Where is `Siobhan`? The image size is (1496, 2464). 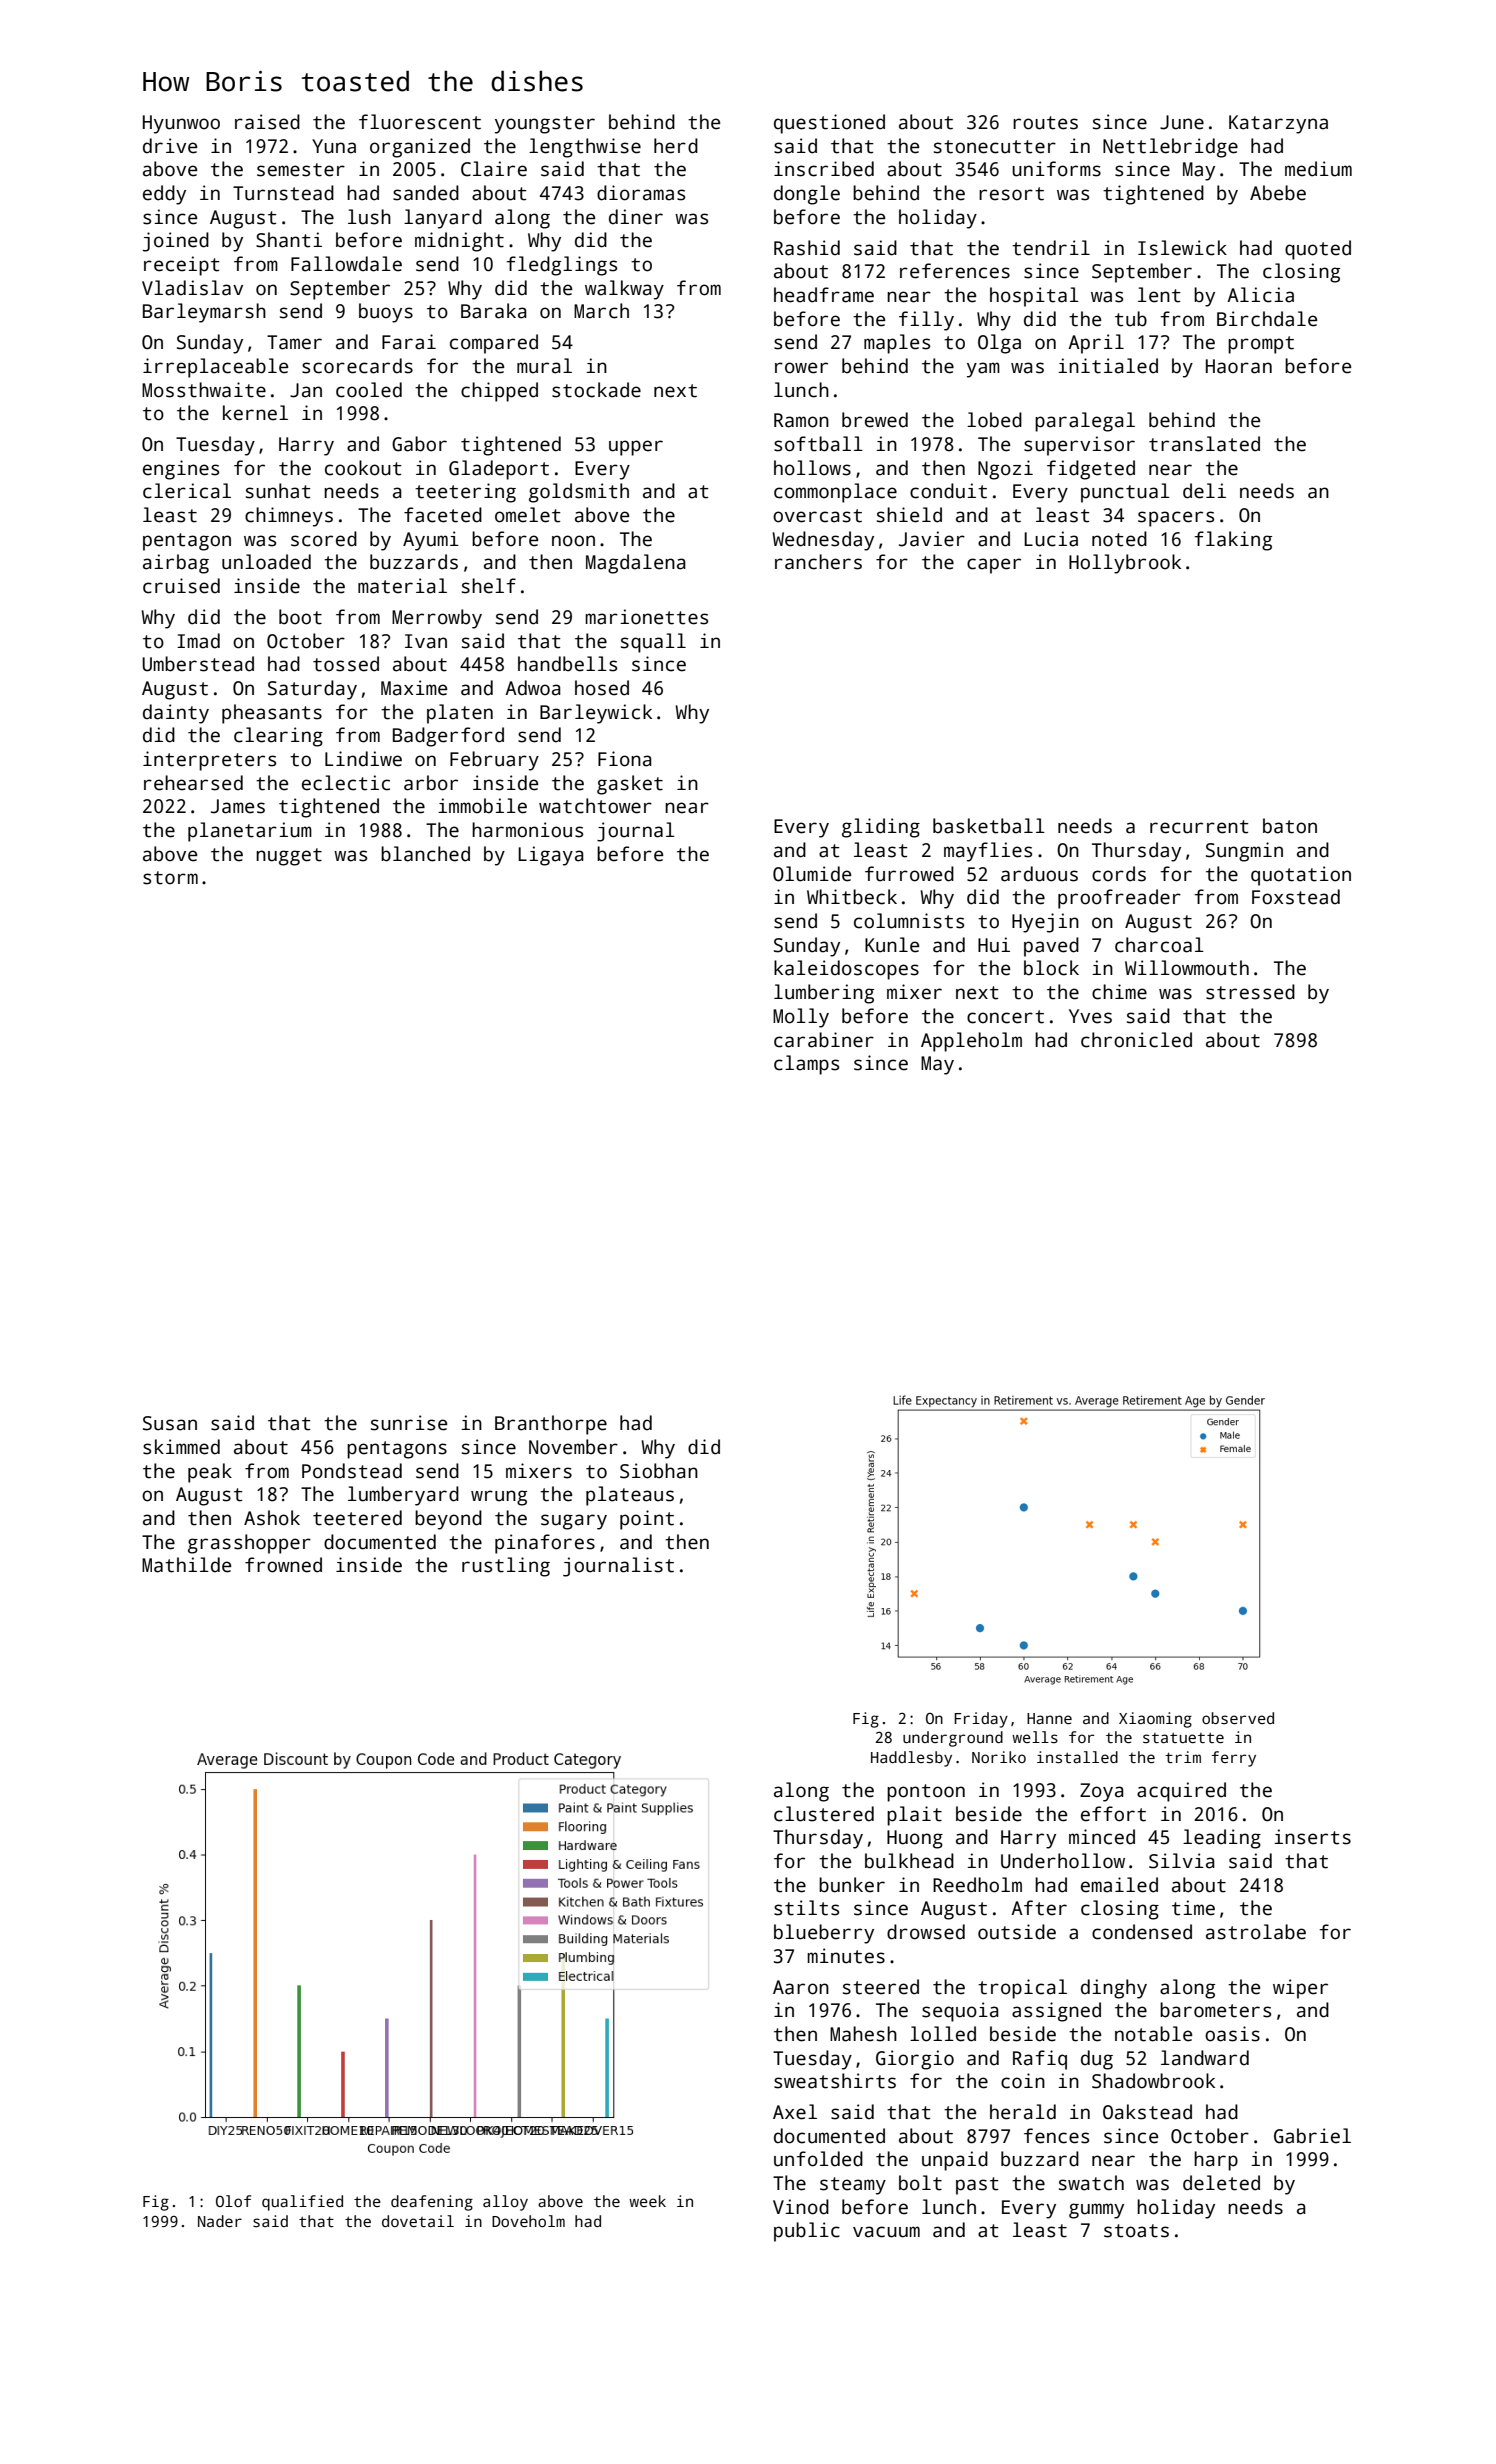
Siobhan is located at coordinates (659, 1471).
